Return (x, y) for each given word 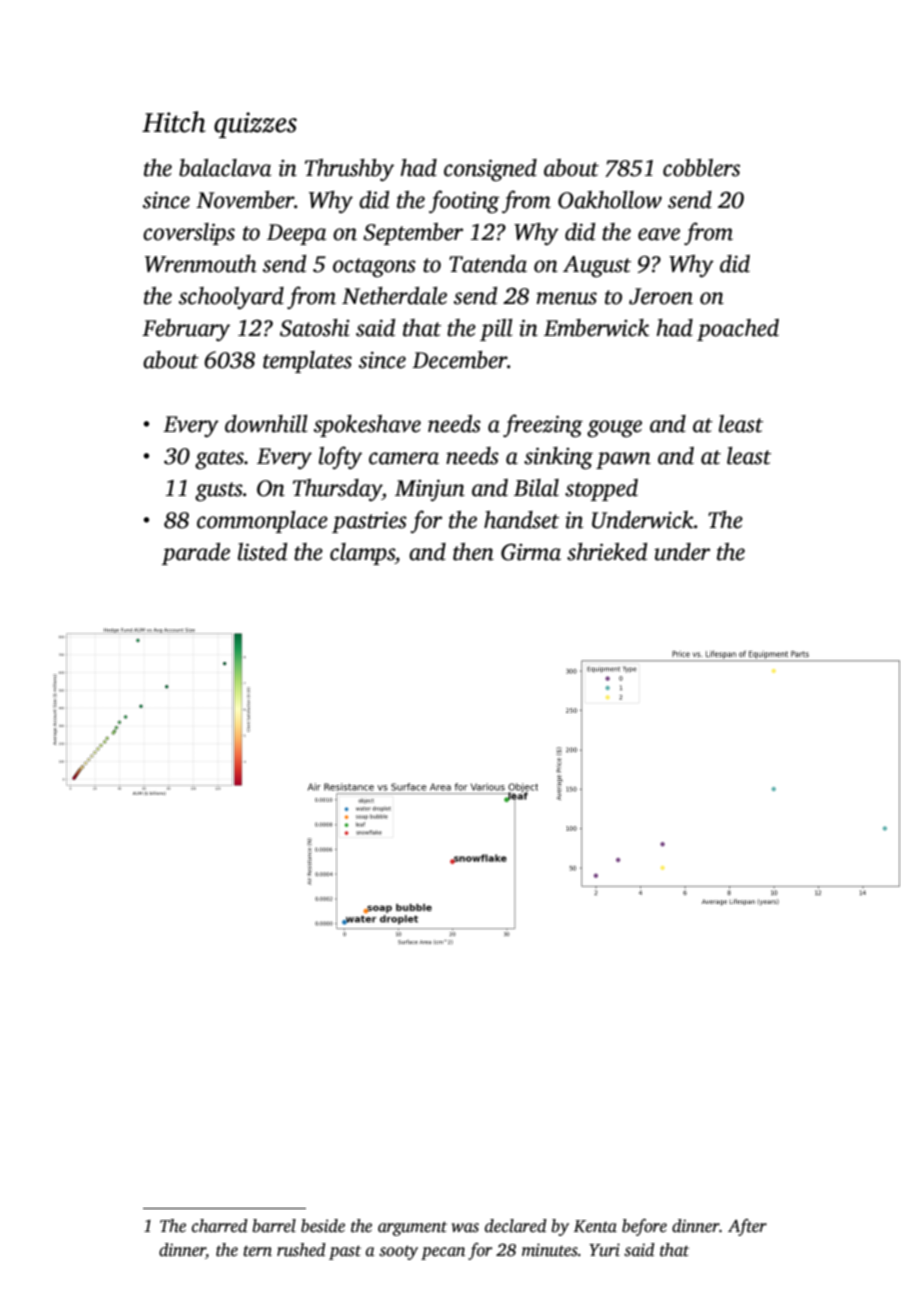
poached (738, 330)
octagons (374, 267)
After (747, 1227)
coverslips (189, 234)
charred (220, 1226)
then (473, 552)
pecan (443, 1253)
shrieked (607, 552)
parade (195, 554)
